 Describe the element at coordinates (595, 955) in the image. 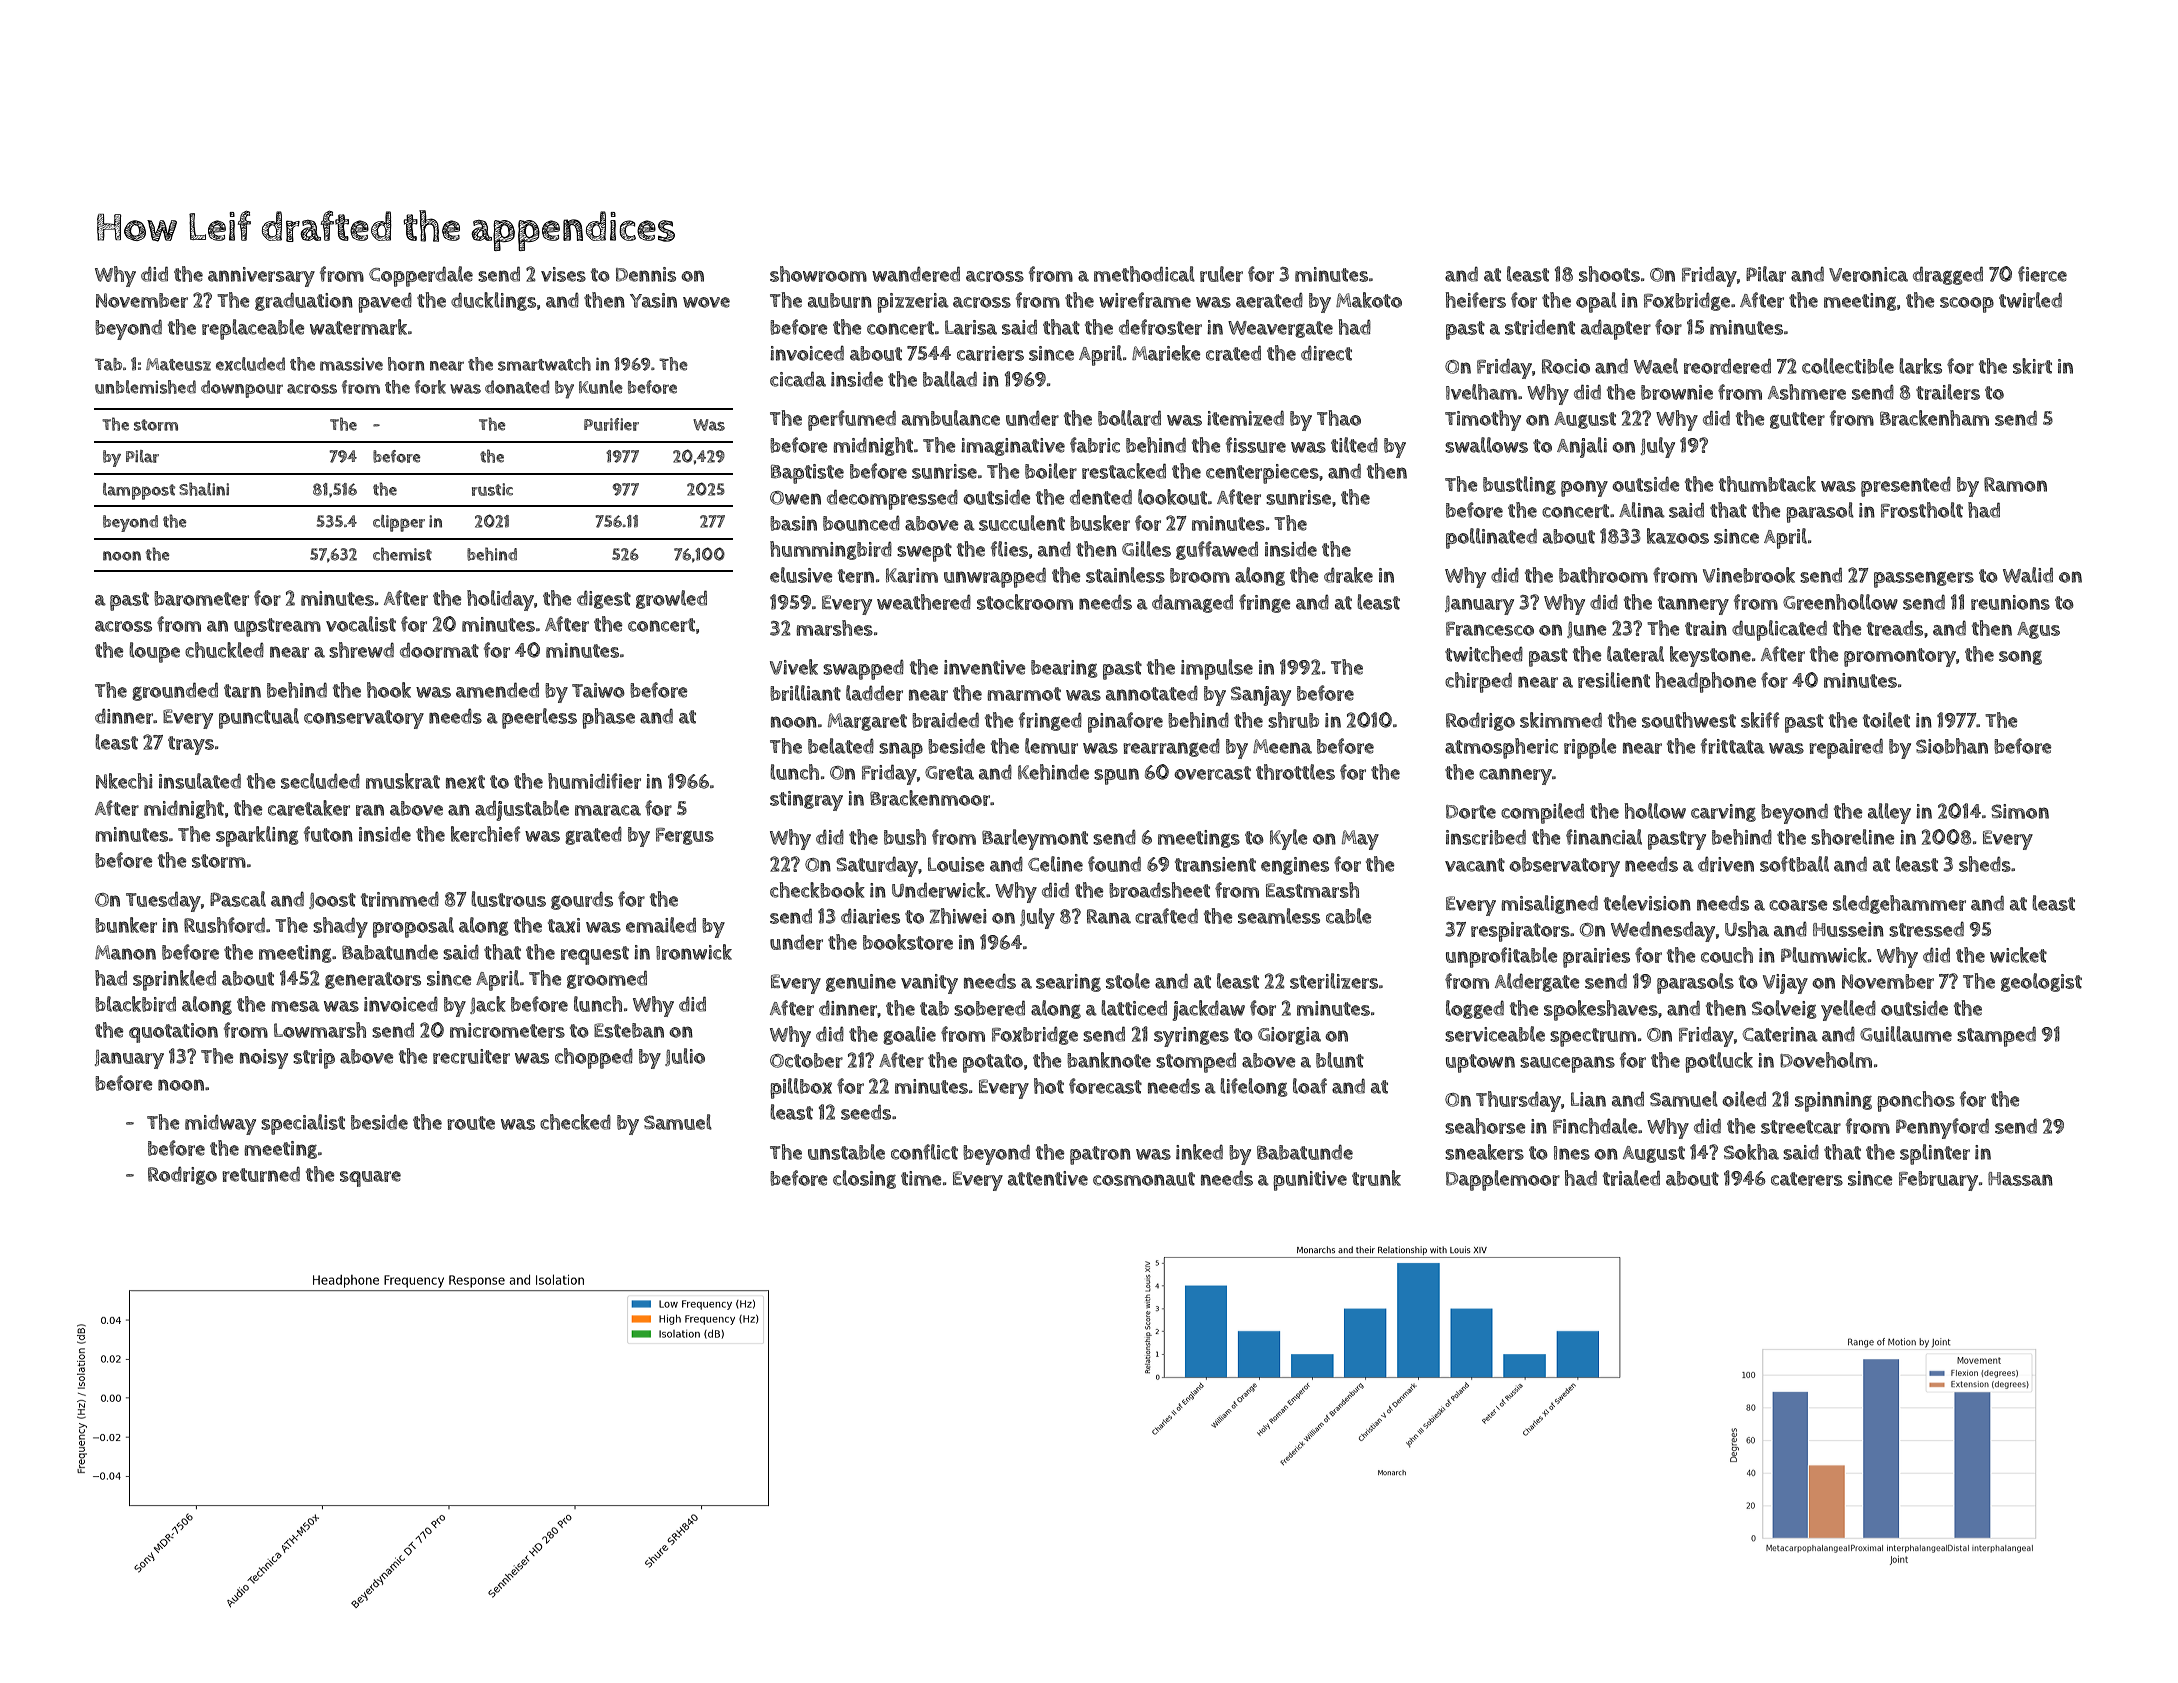

I see `request` at that location.
